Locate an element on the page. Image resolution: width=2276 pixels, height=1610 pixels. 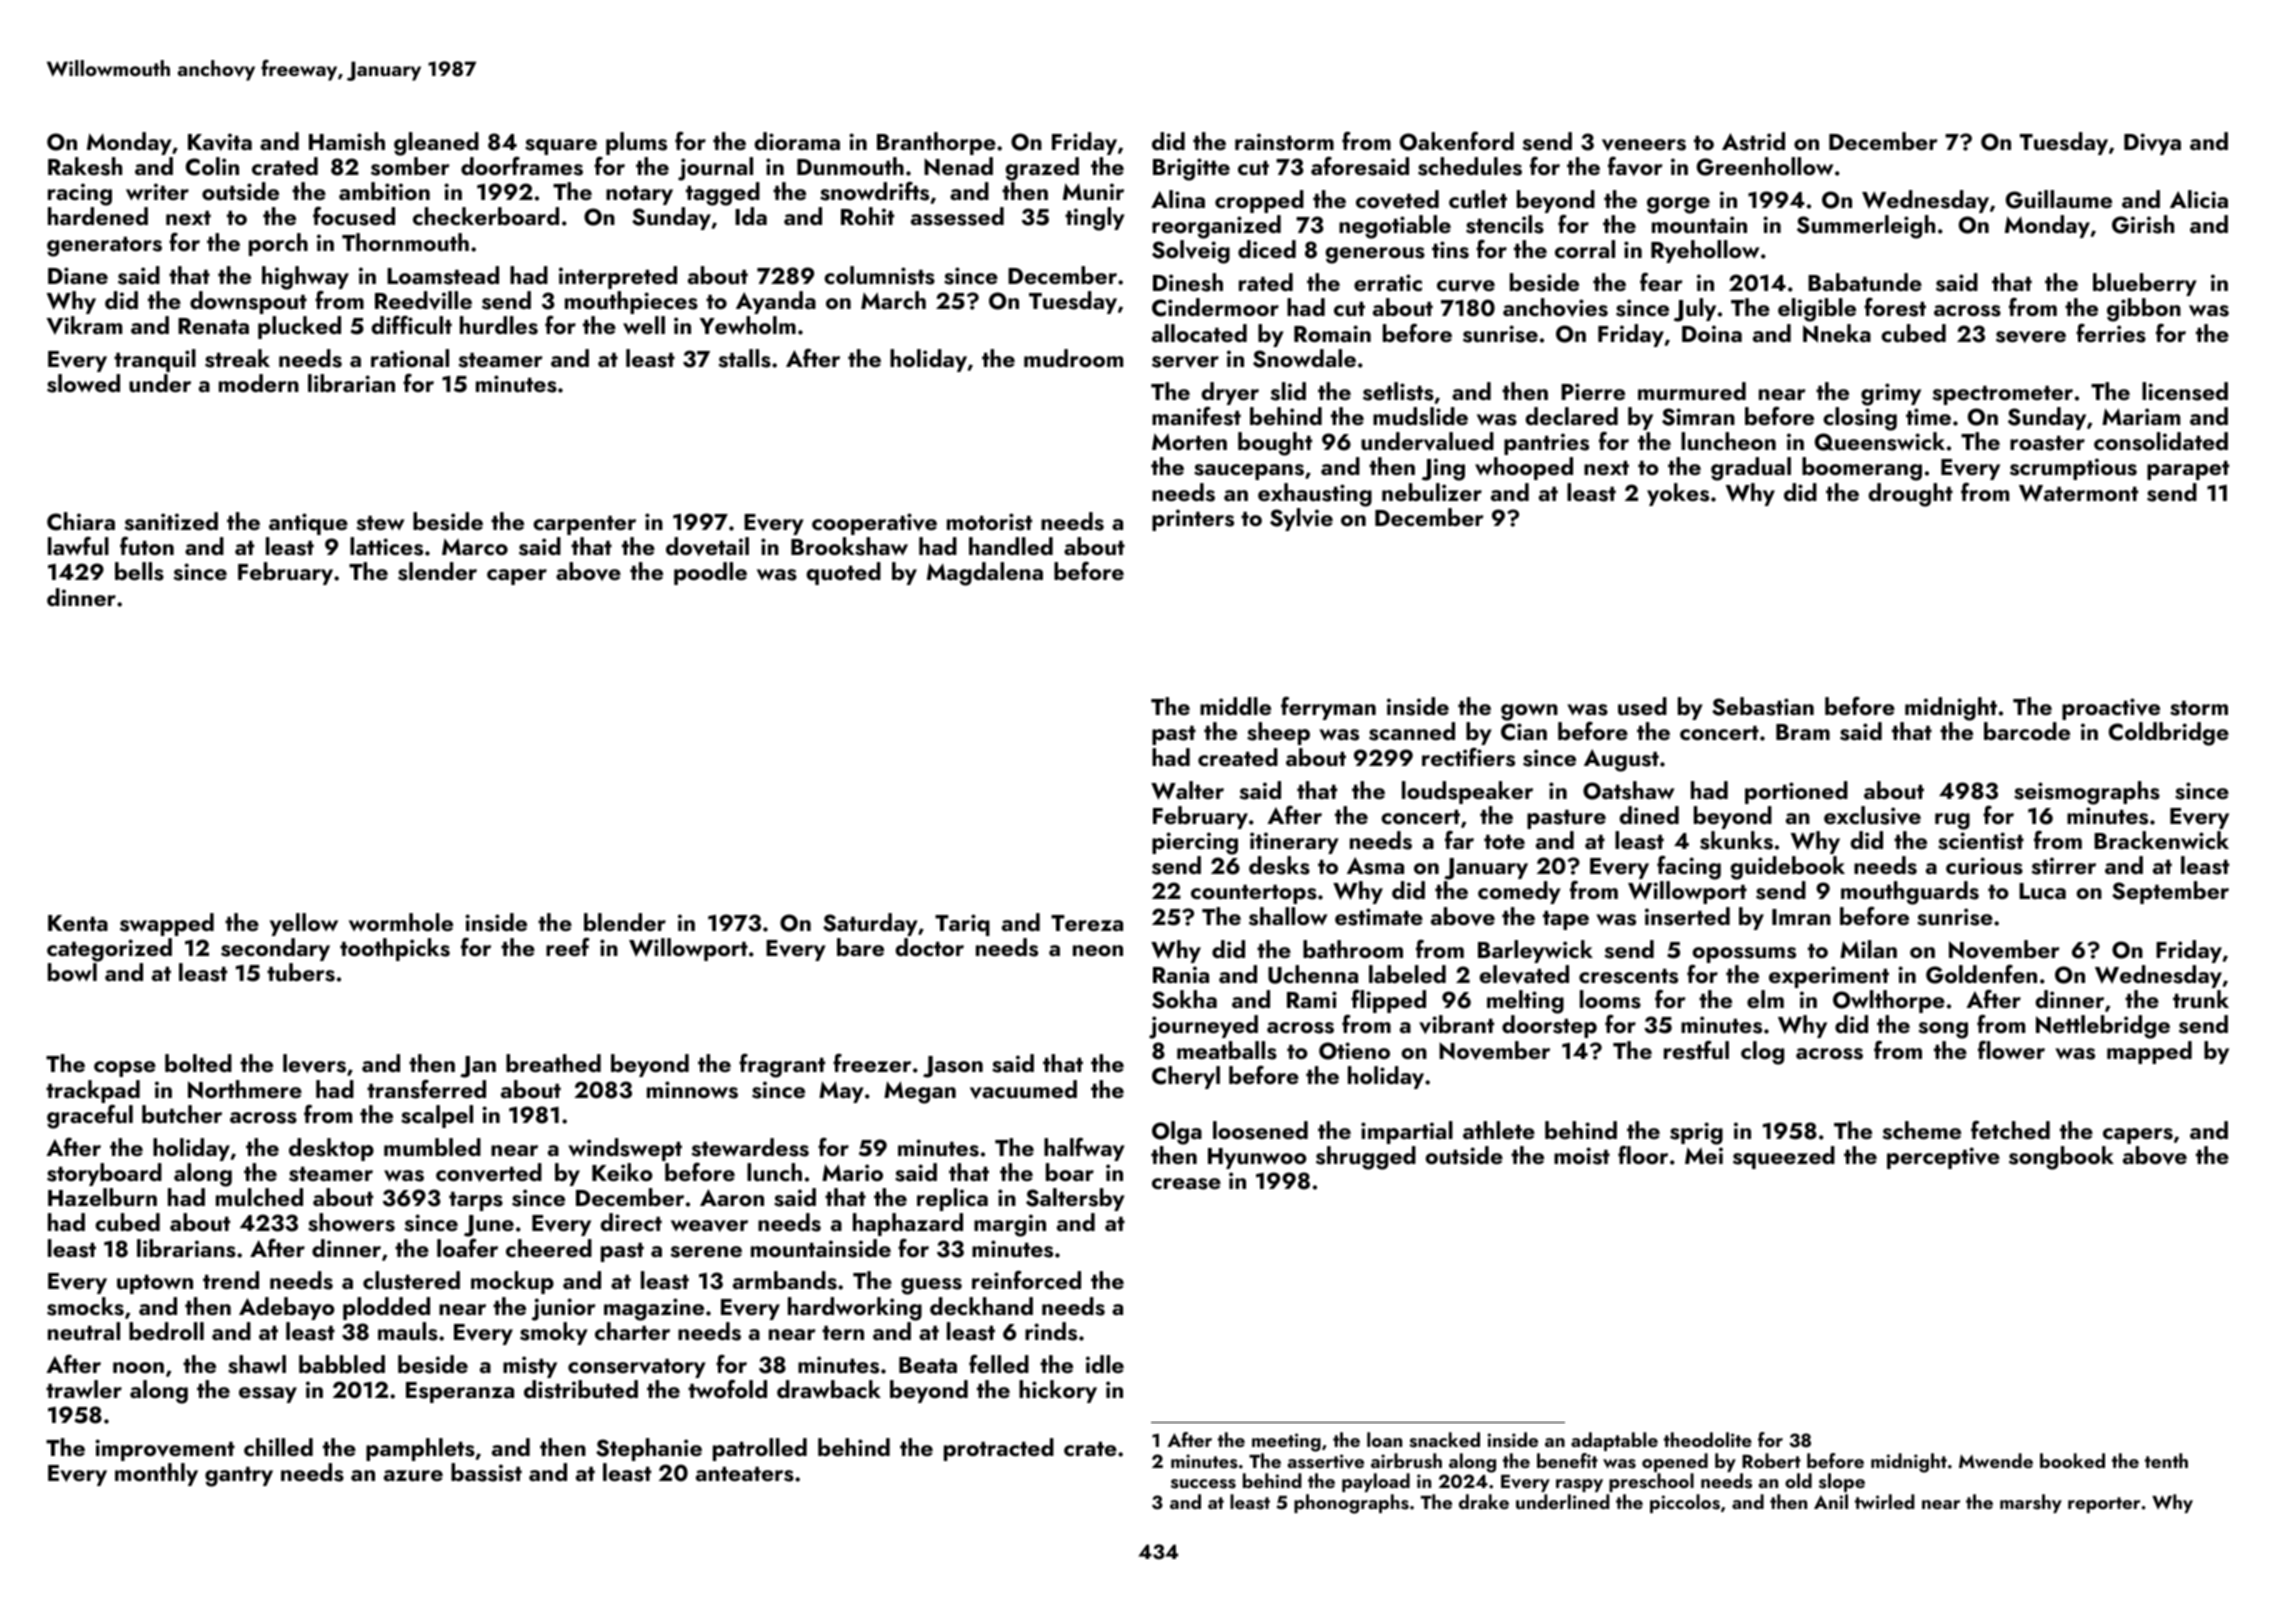
highway is located at coordinates (305, 278).
